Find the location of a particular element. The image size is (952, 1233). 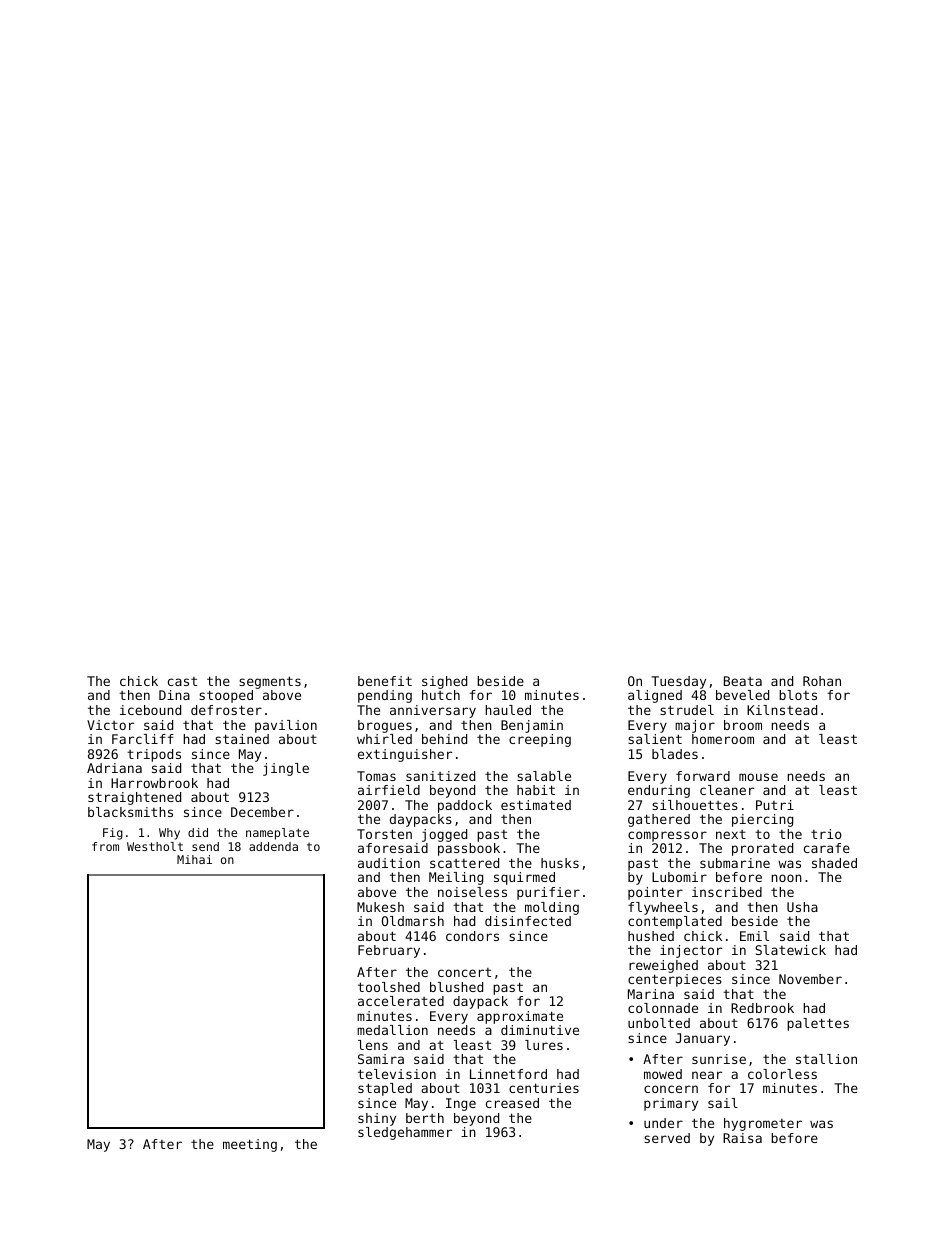

flywheels is located at coordinates (663, 908).
